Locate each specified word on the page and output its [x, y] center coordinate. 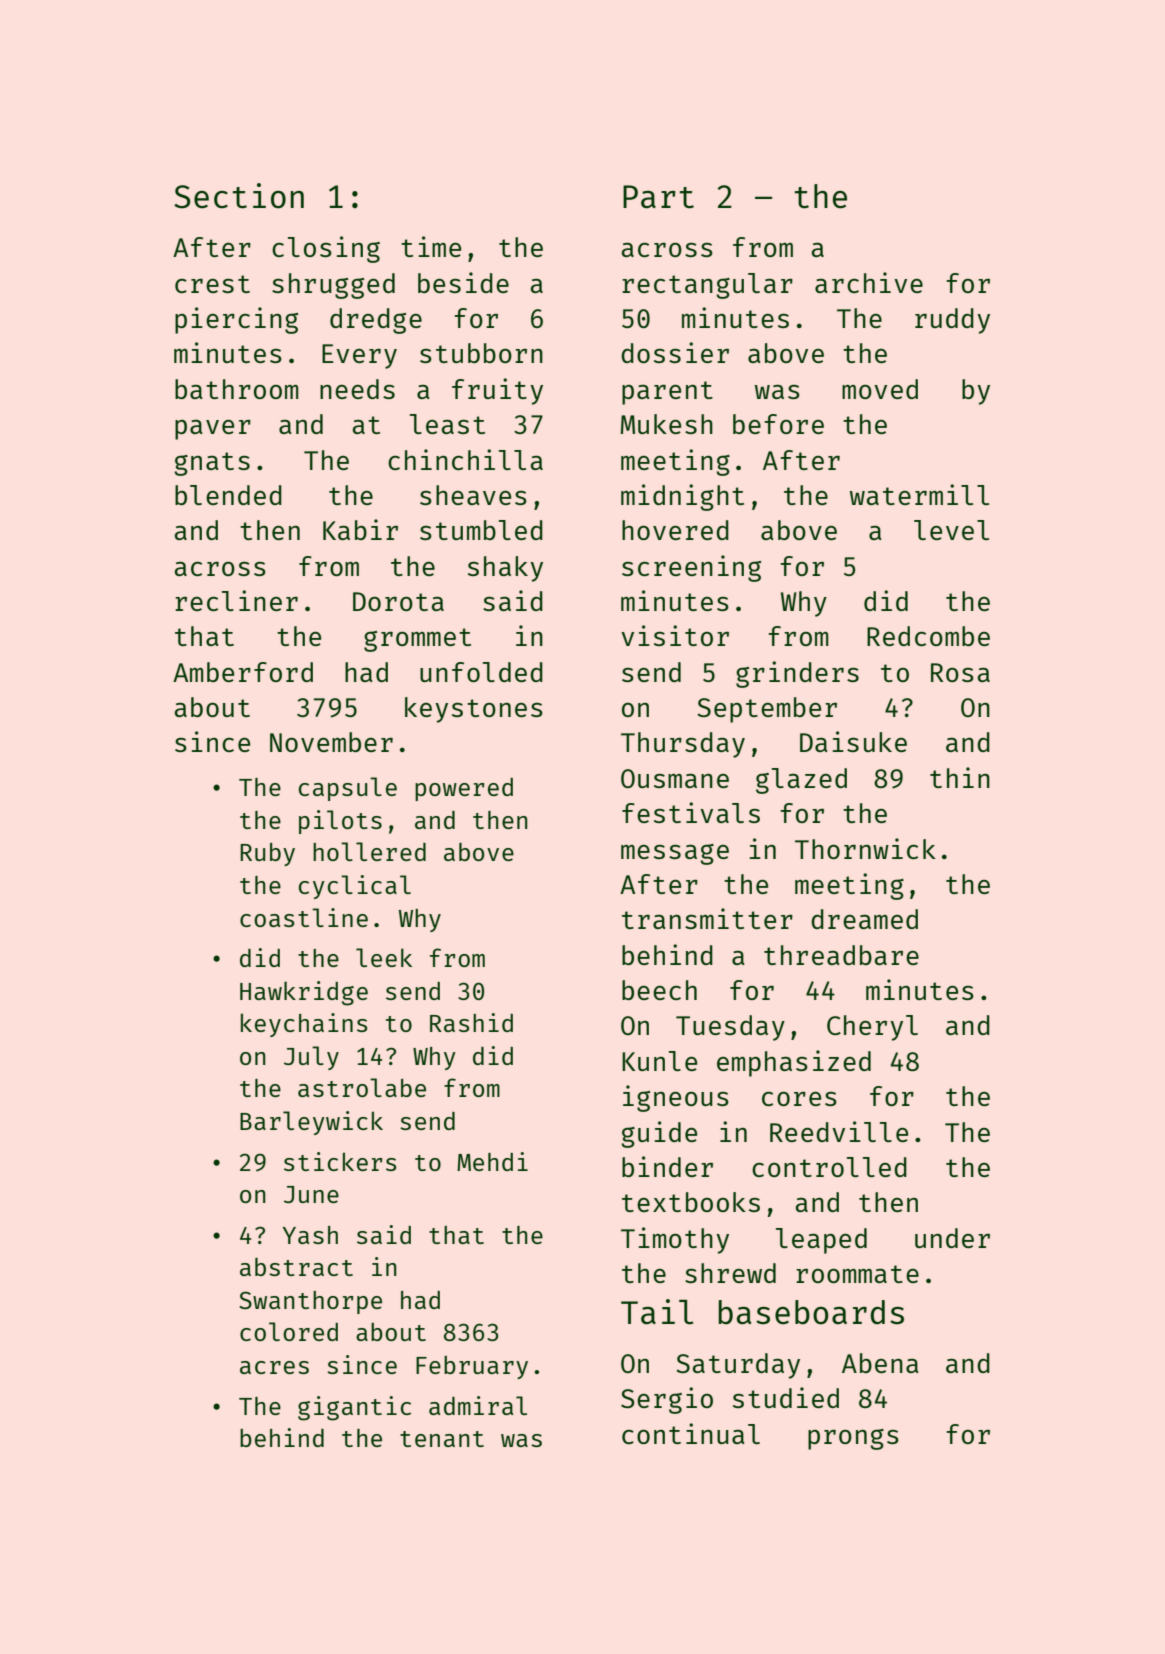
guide [659, 1134]
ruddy [952, 321]
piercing [236, 320]
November [331, 742]
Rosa [960, 672]
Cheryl [872, 1028]
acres [274, 1367]
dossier [675, 352]
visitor [675, 635]
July [311, 1058]
